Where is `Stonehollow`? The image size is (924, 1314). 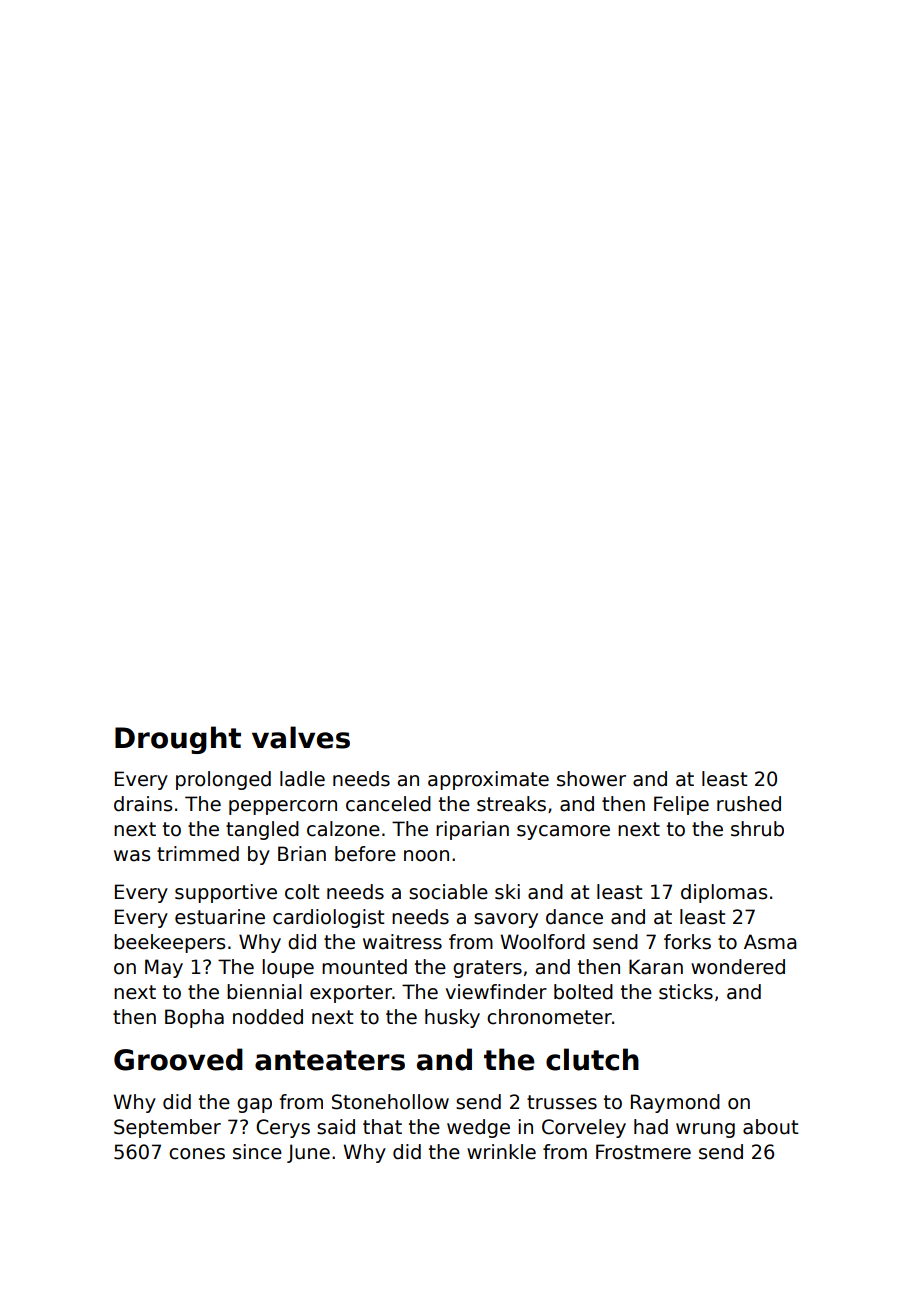
Stonehollow is located at coordinates (390, 1102).
